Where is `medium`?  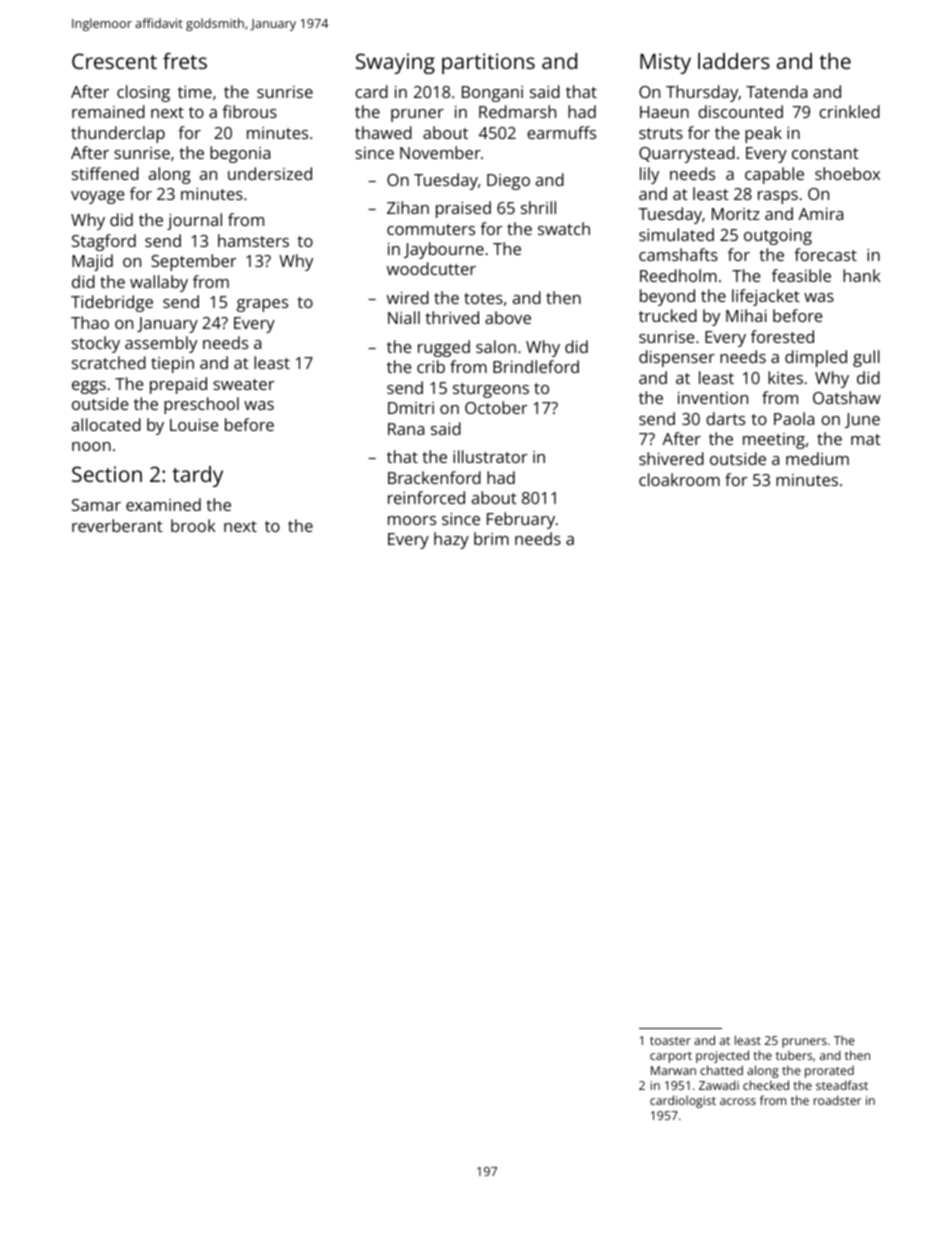 medium is located at coordinates (817, 458).
